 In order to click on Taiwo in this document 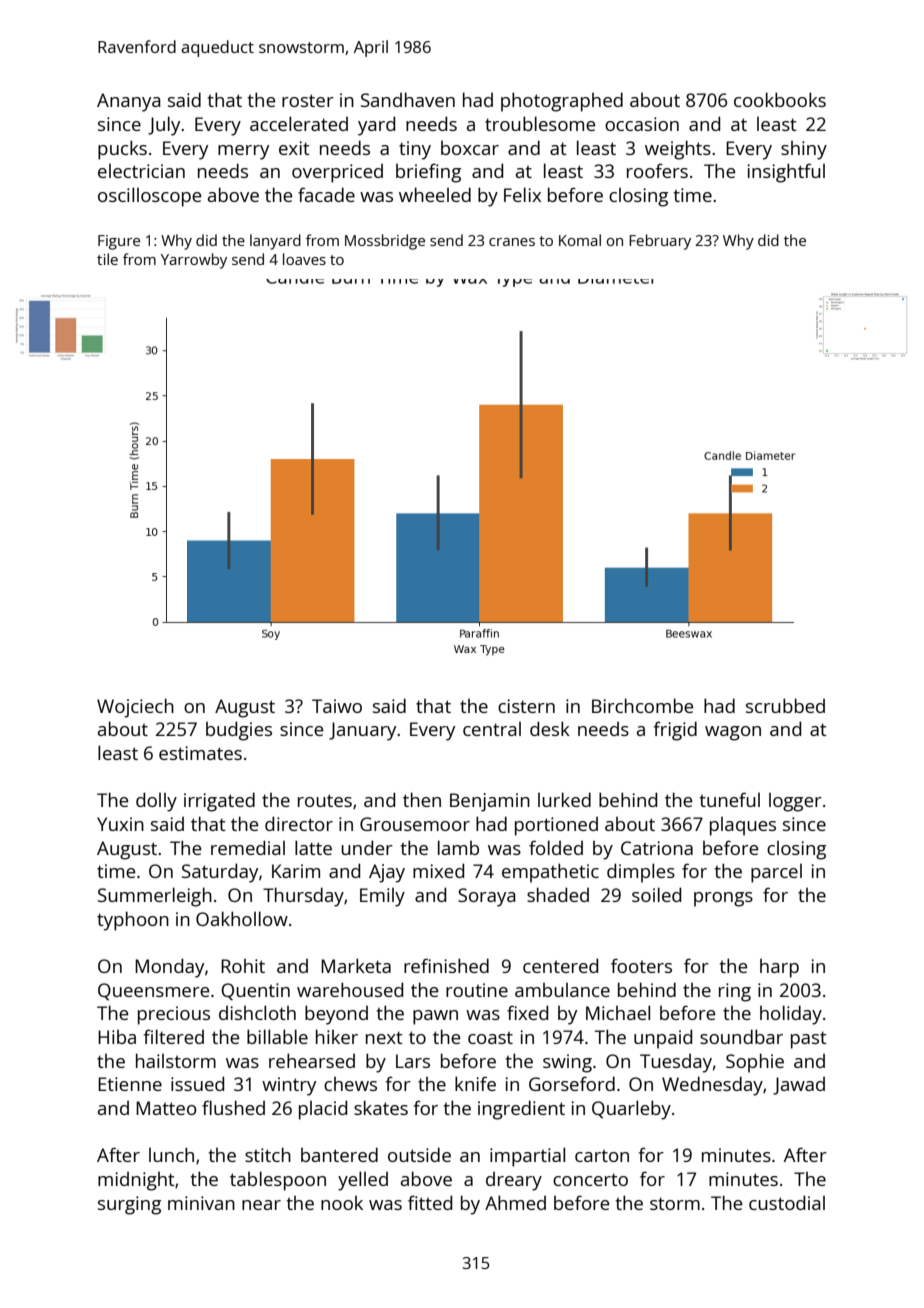, I will do `click(337, 706)`.
